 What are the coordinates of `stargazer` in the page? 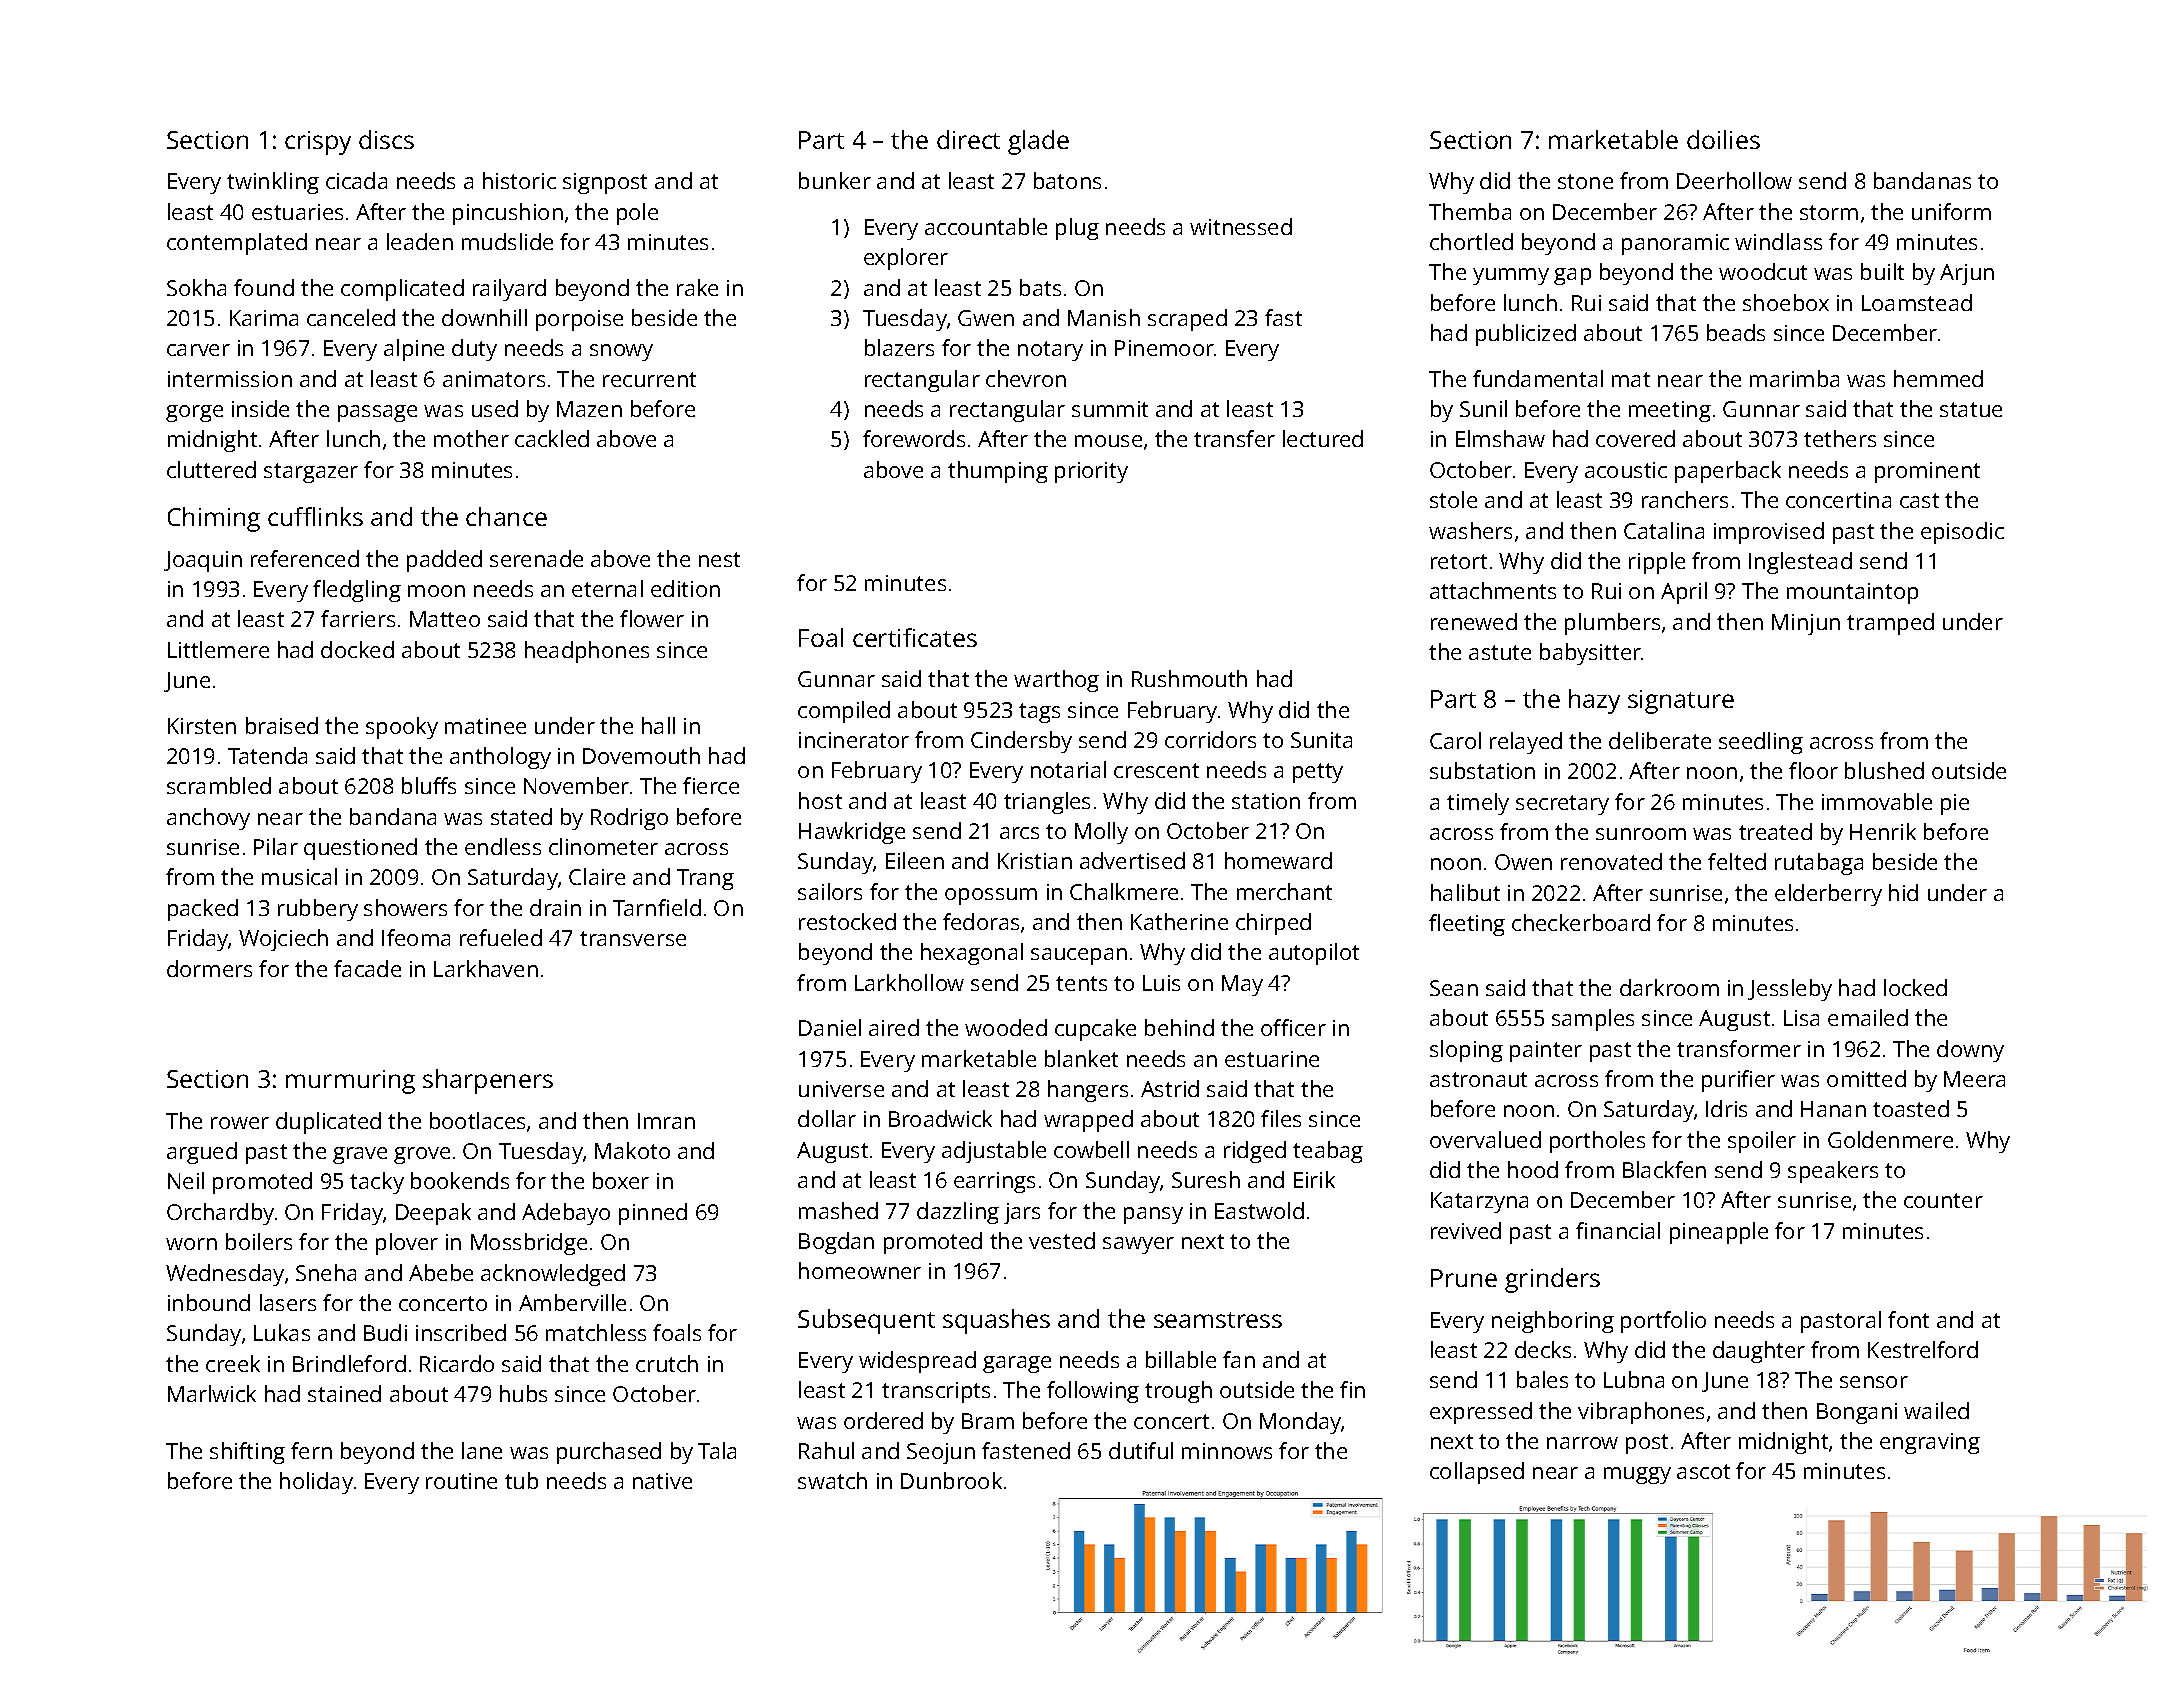 It's located at (311, 473).
